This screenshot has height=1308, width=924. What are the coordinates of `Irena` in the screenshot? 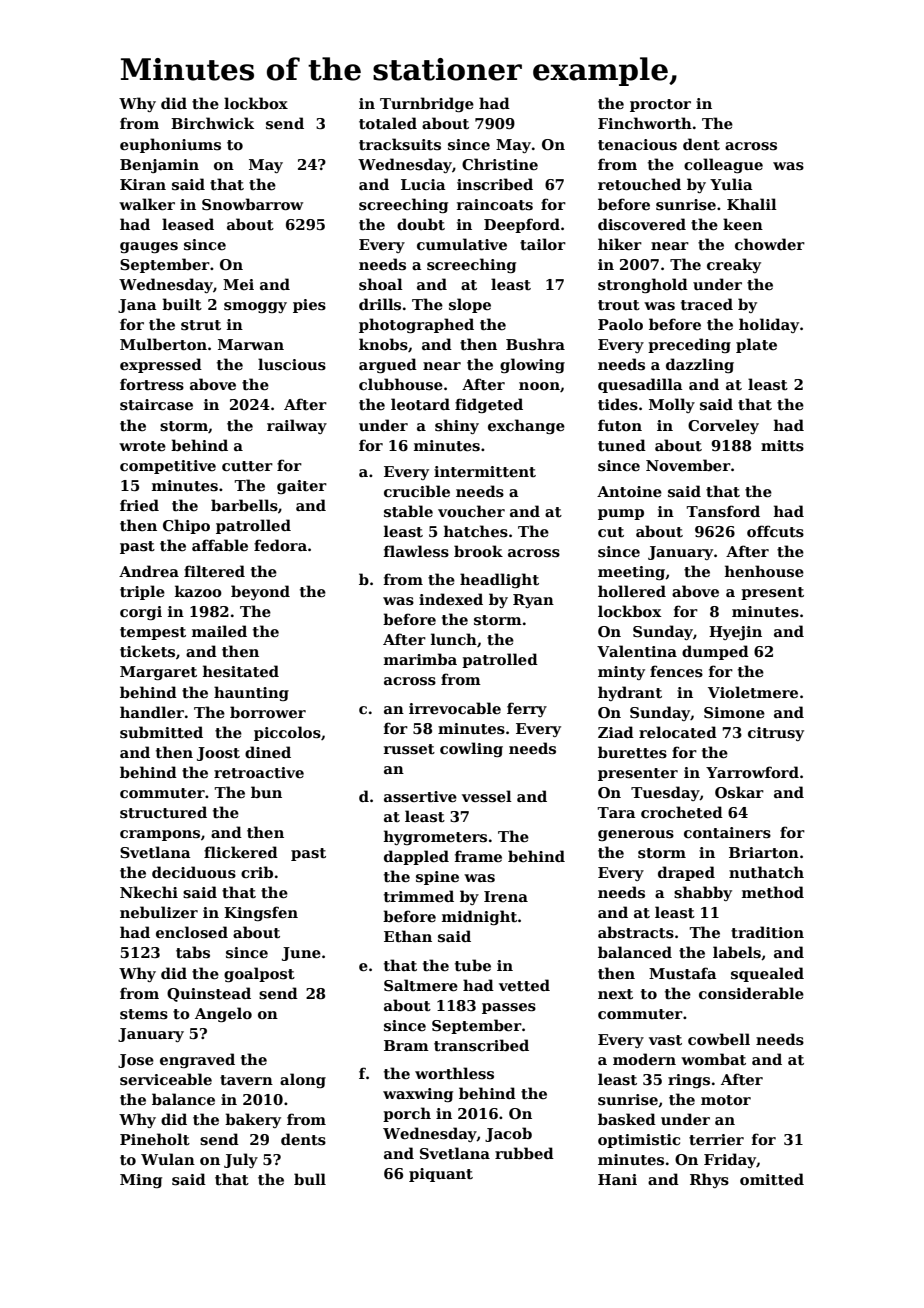 It's located at (506, 896).
